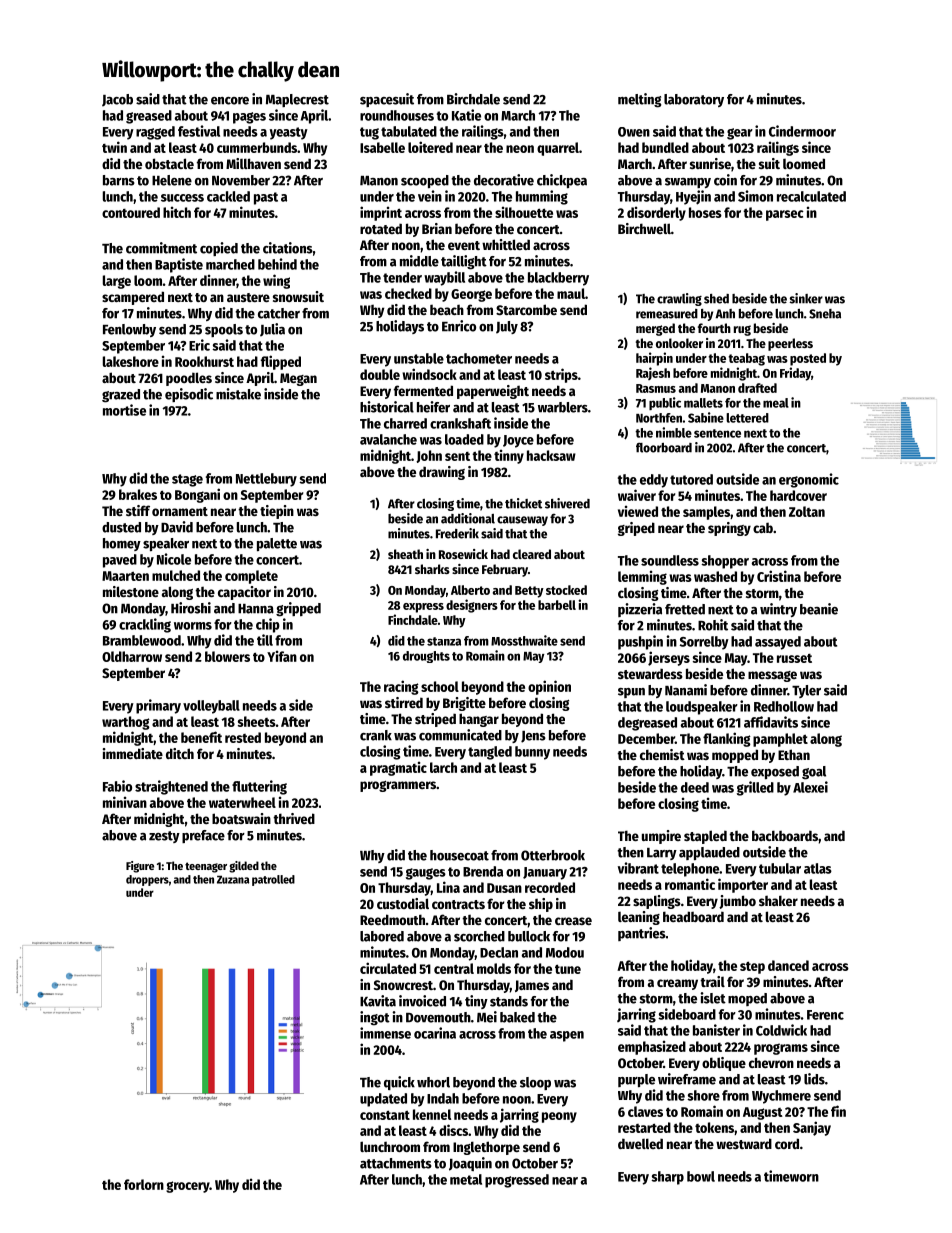 The height and width of the screenshot is (1233, 952). Describe the element at coordinates (396, 1163) in the screenshot. I see `attachments` at that location.
